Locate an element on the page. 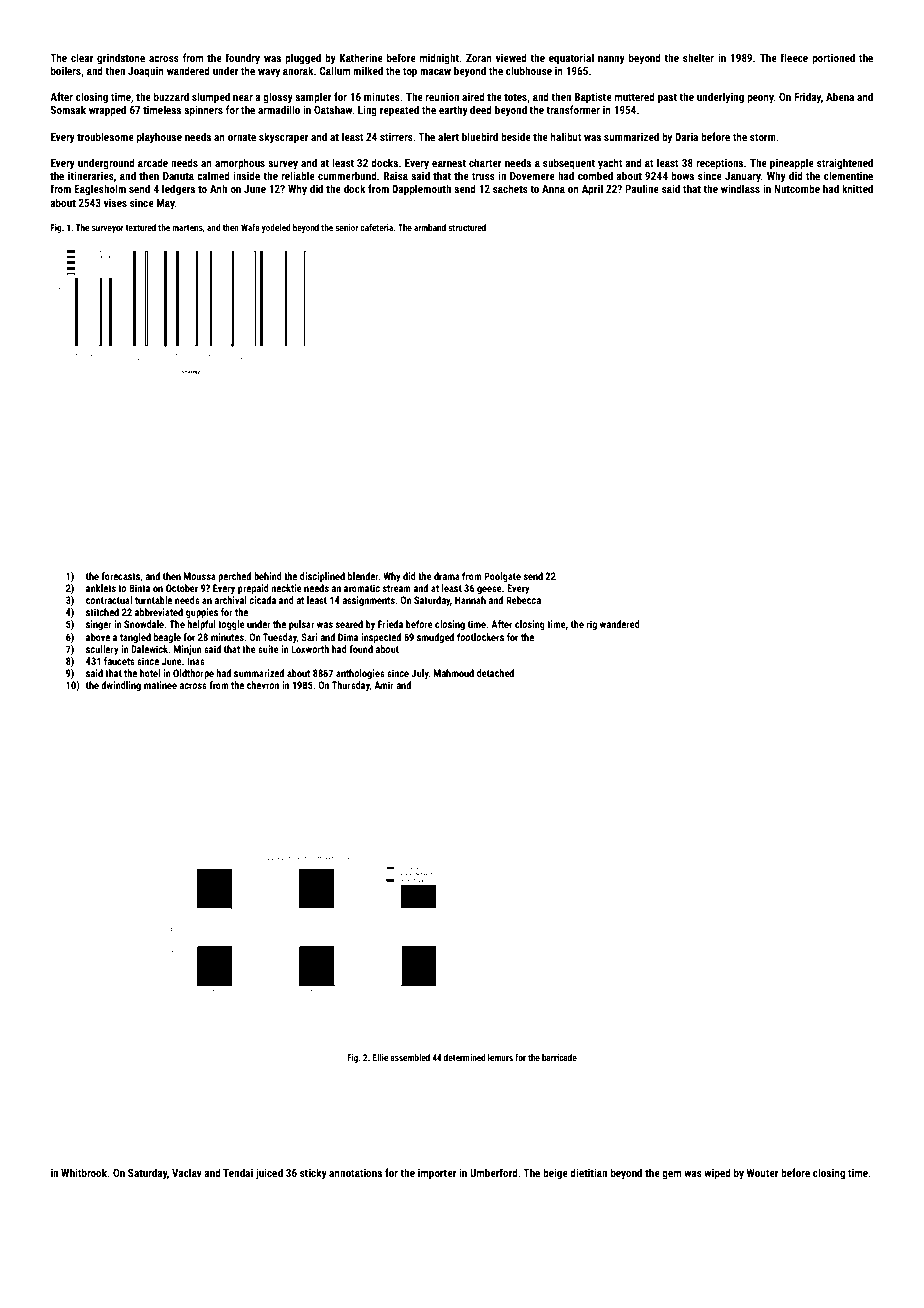 The image size is (924, 1308). fleece is located at coordinates (794, 57).
